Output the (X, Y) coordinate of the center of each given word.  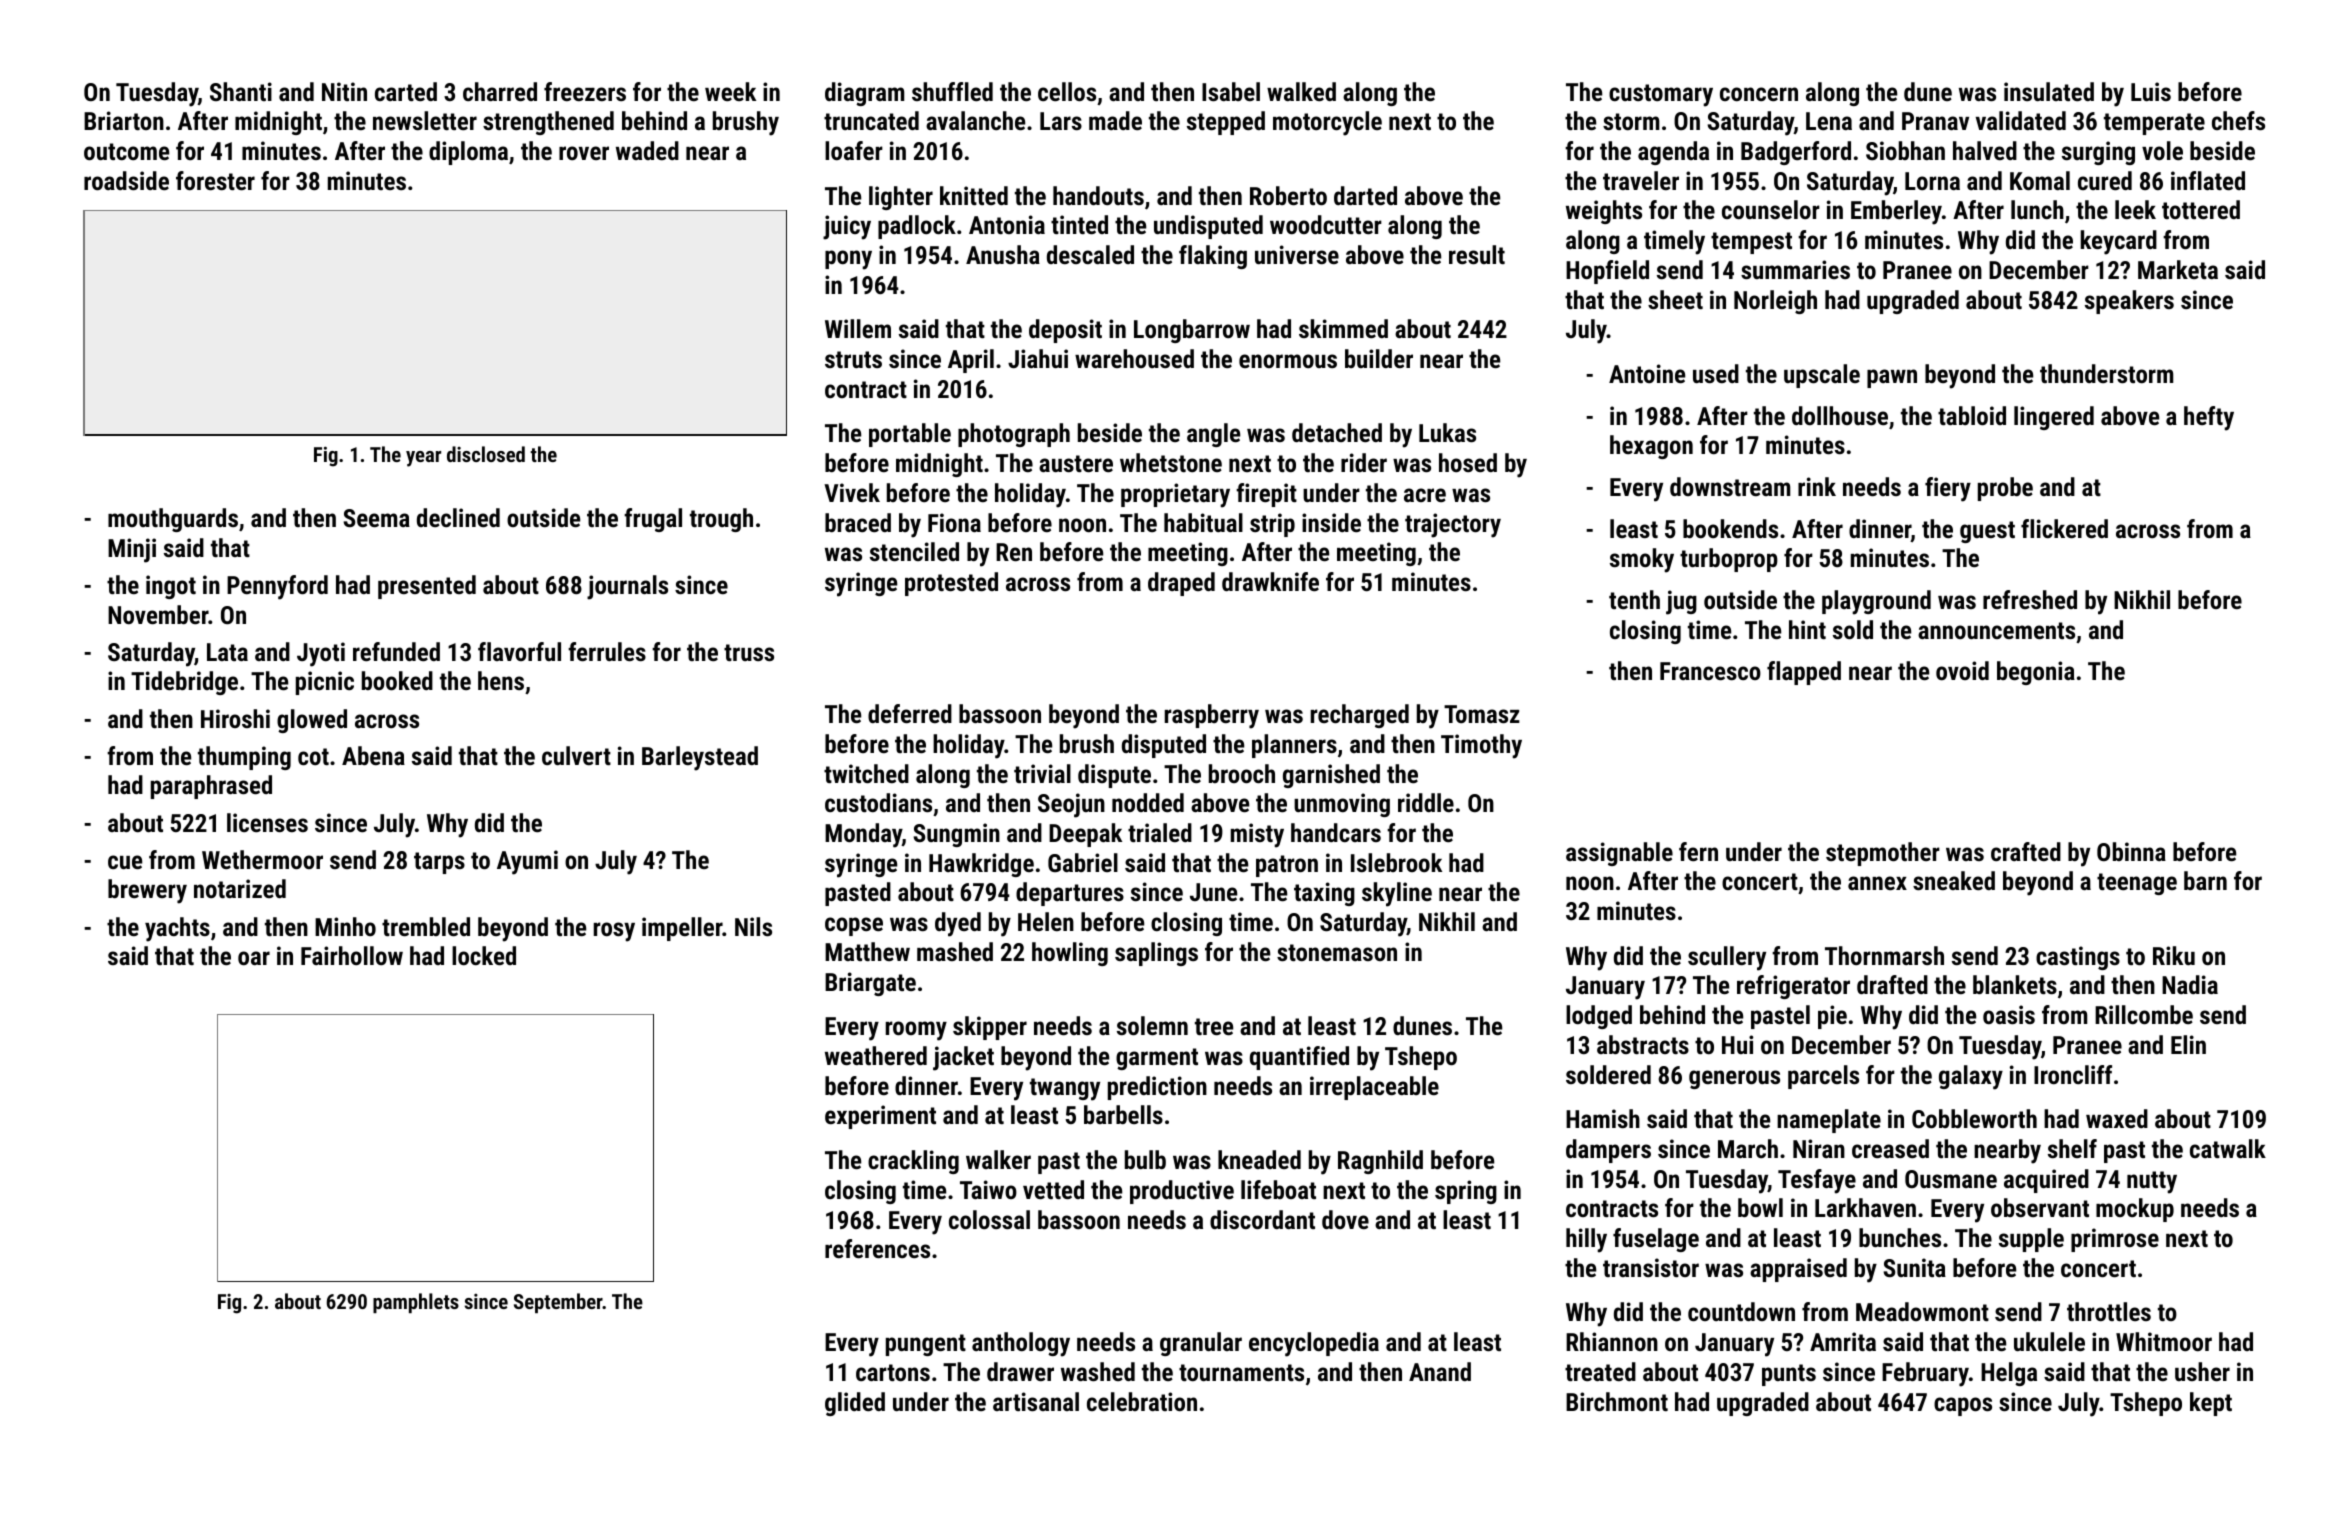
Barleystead (700, 758)
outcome (126, 151)
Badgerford (1796, 153)
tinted (1079, 224)
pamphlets (416, 1303)
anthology (1021, 1344)
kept (2211, 1404)
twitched (866, 773)
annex (1877, 883)
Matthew (867, 951)
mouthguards (173, 520)
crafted (2026, 851)
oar (254, 958)
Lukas (1447, 432)
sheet (1675, 299)
